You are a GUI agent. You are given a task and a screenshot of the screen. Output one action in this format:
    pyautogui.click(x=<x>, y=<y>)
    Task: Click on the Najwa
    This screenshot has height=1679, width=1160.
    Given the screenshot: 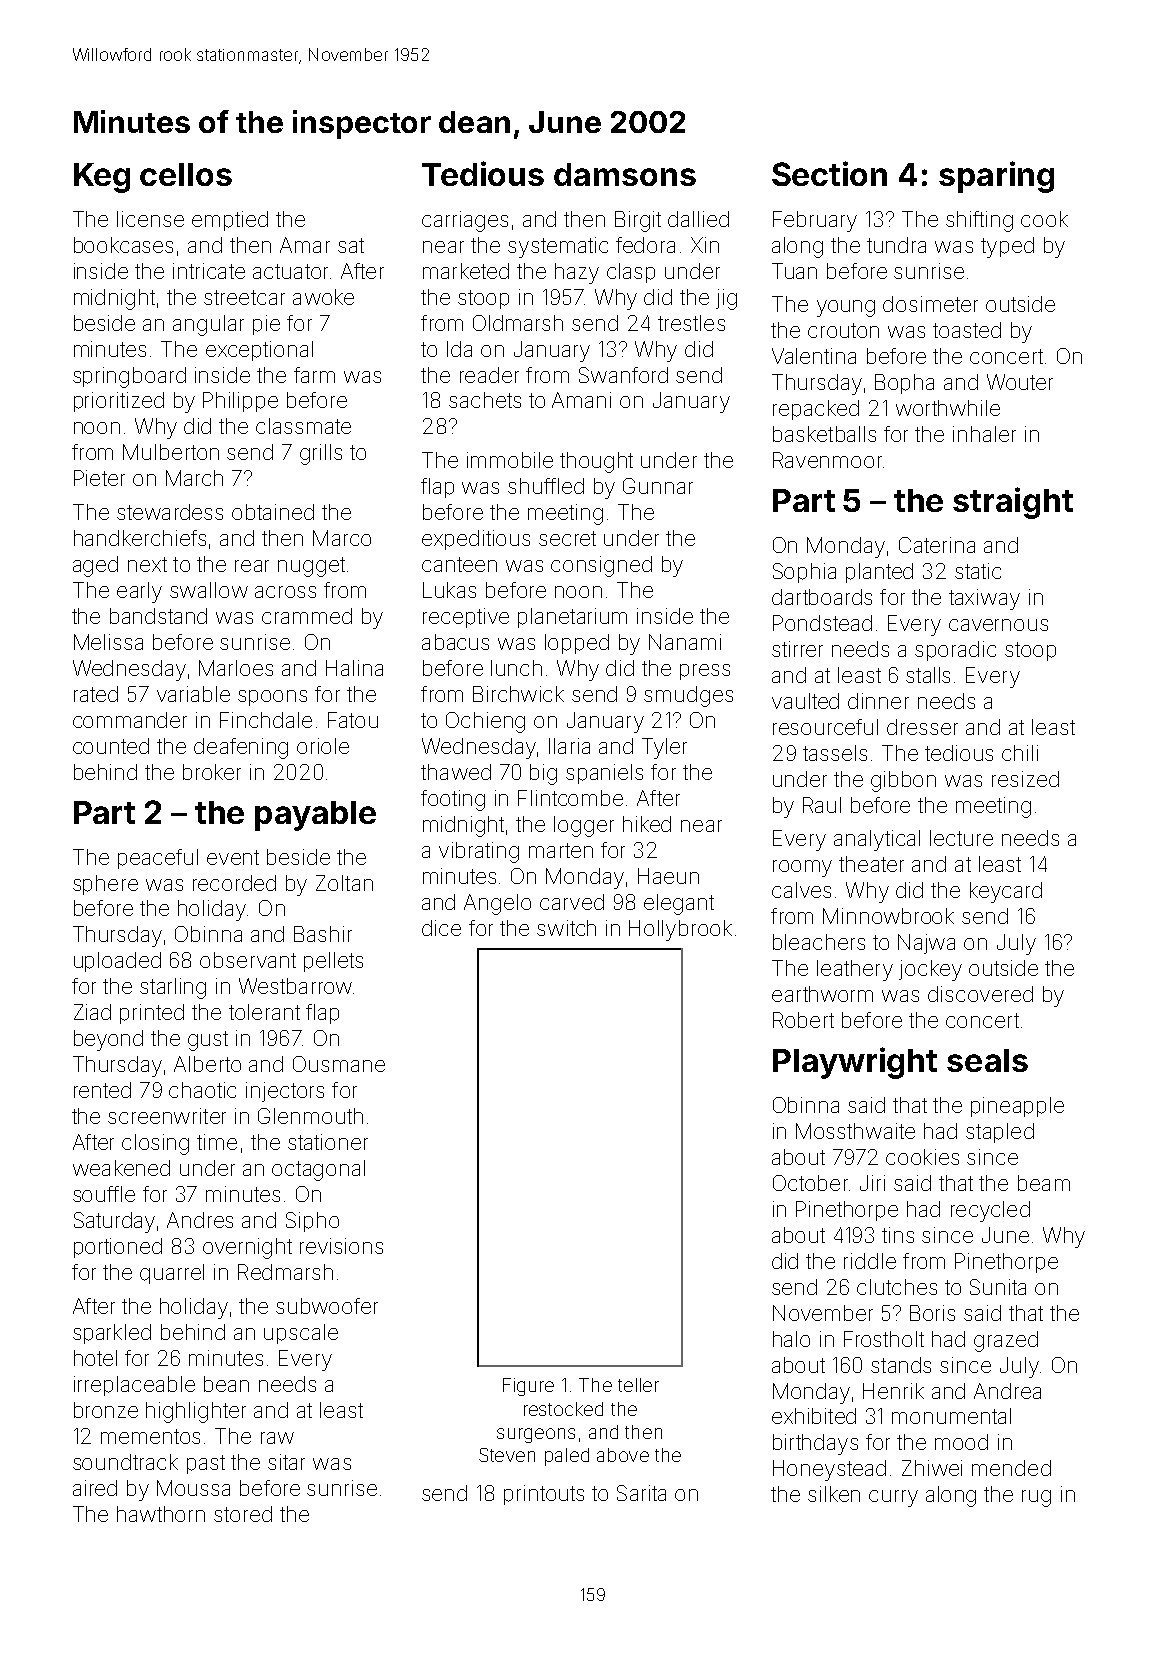 What is the action you would take?
    pyautogui.click(x=926, y=944)
